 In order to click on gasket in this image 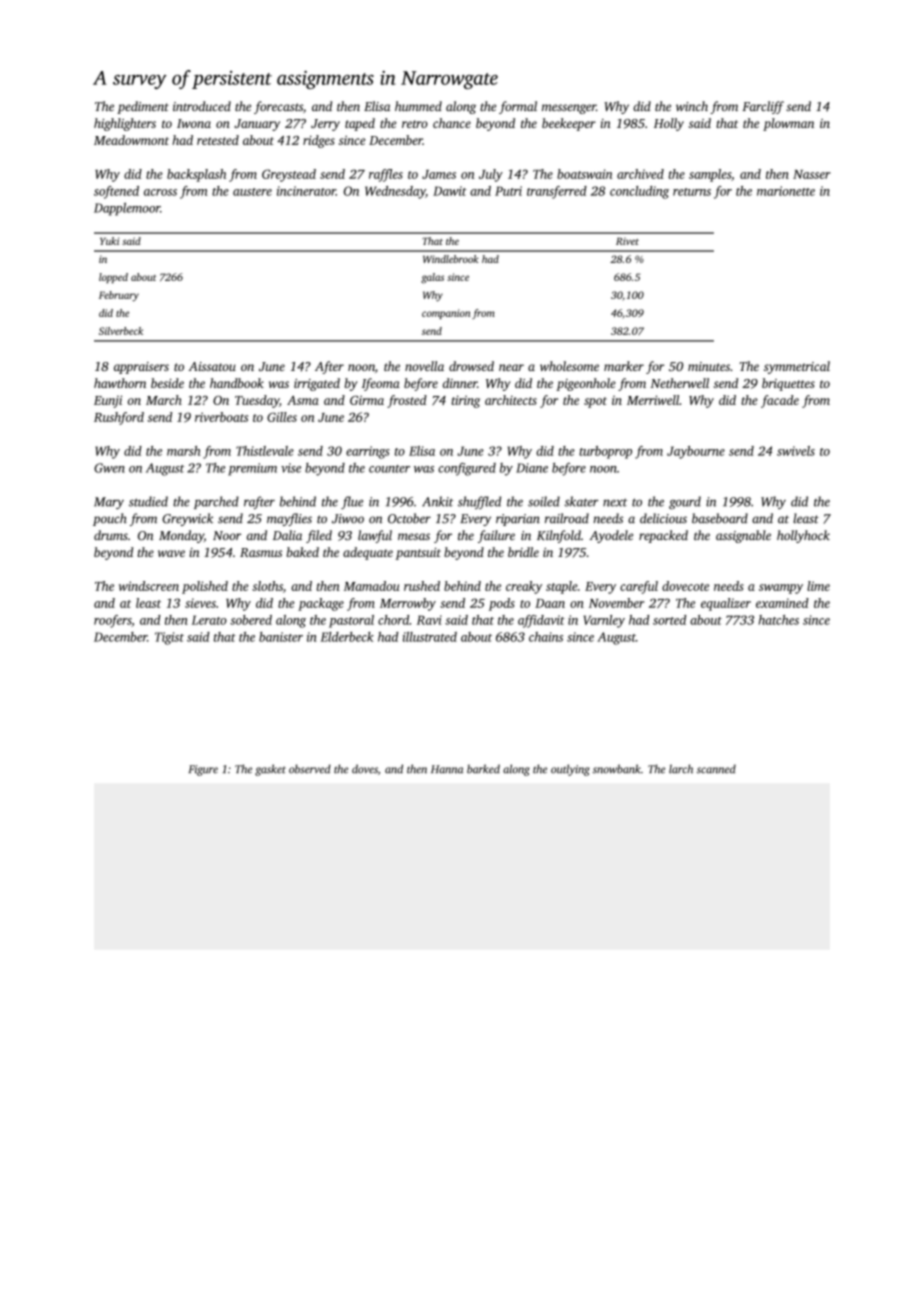, I will do `click(270, 770)`.
